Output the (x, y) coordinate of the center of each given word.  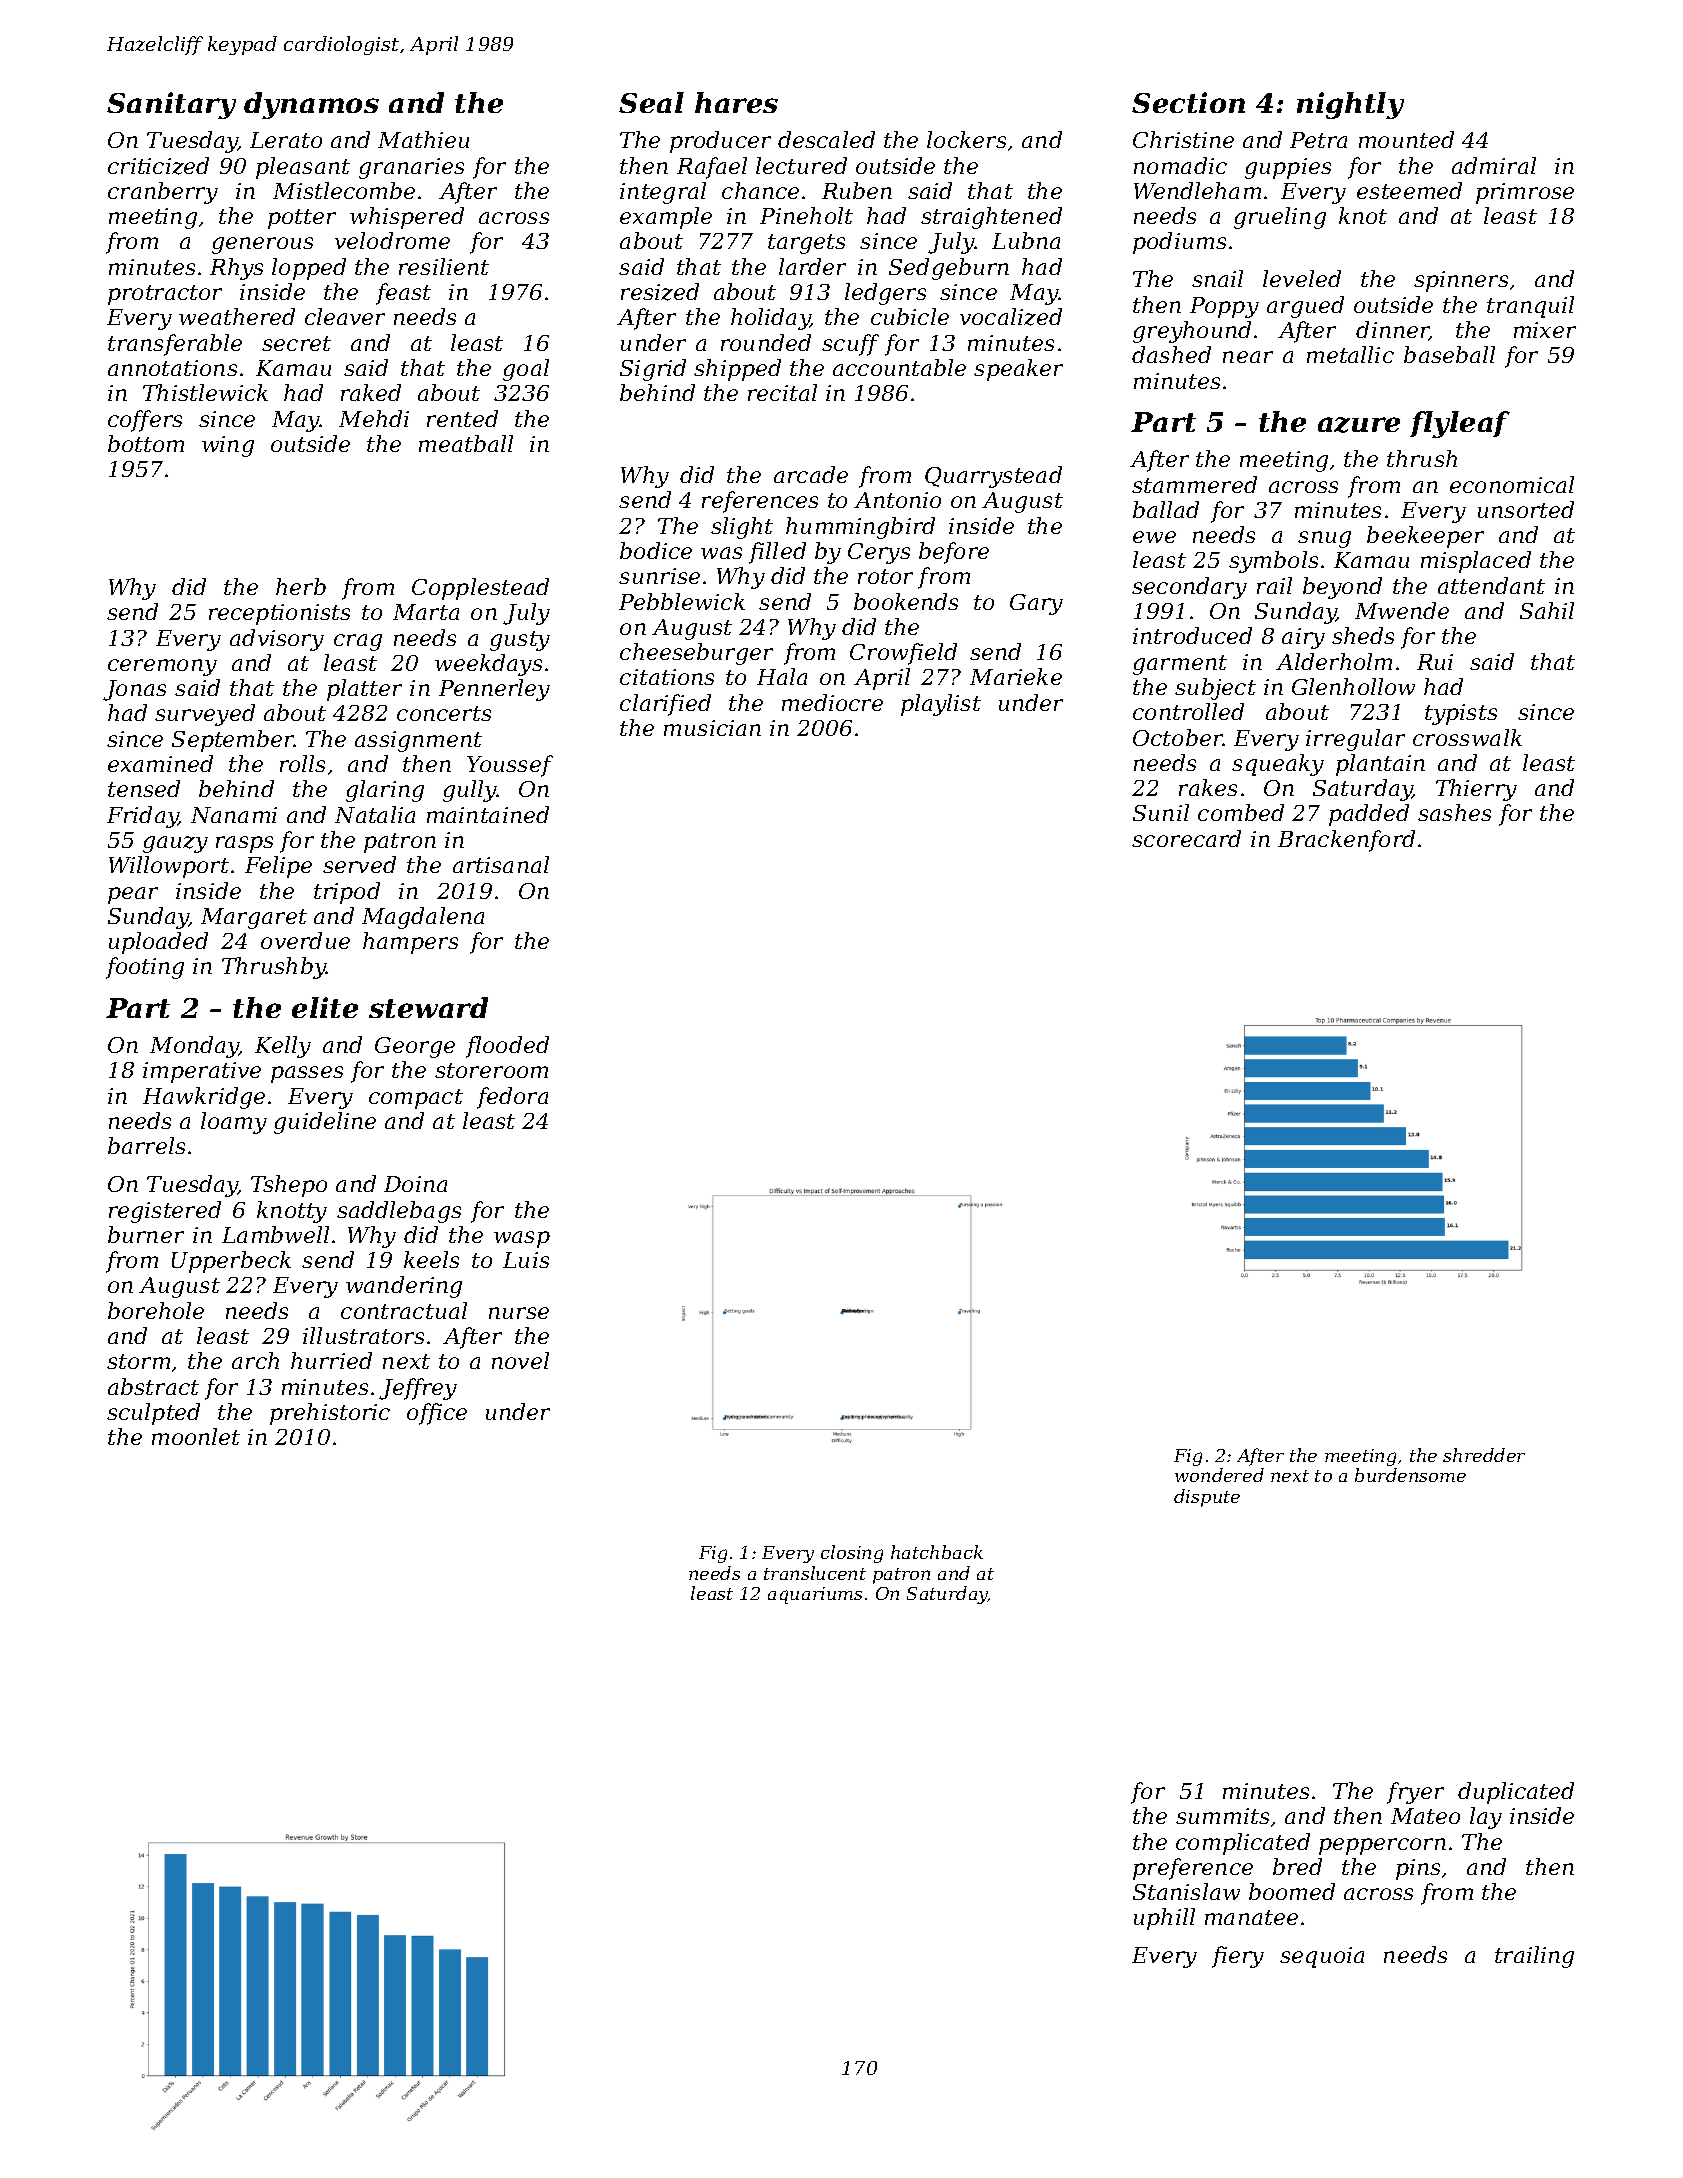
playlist (941, 705)
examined (160, 763)
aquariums (815, 1595)
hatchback (937, 1552)
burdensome (1410, 1475)
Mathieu (423, 139)
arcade (811, 474)
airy (1303, 638)
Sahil (1547, 610)
